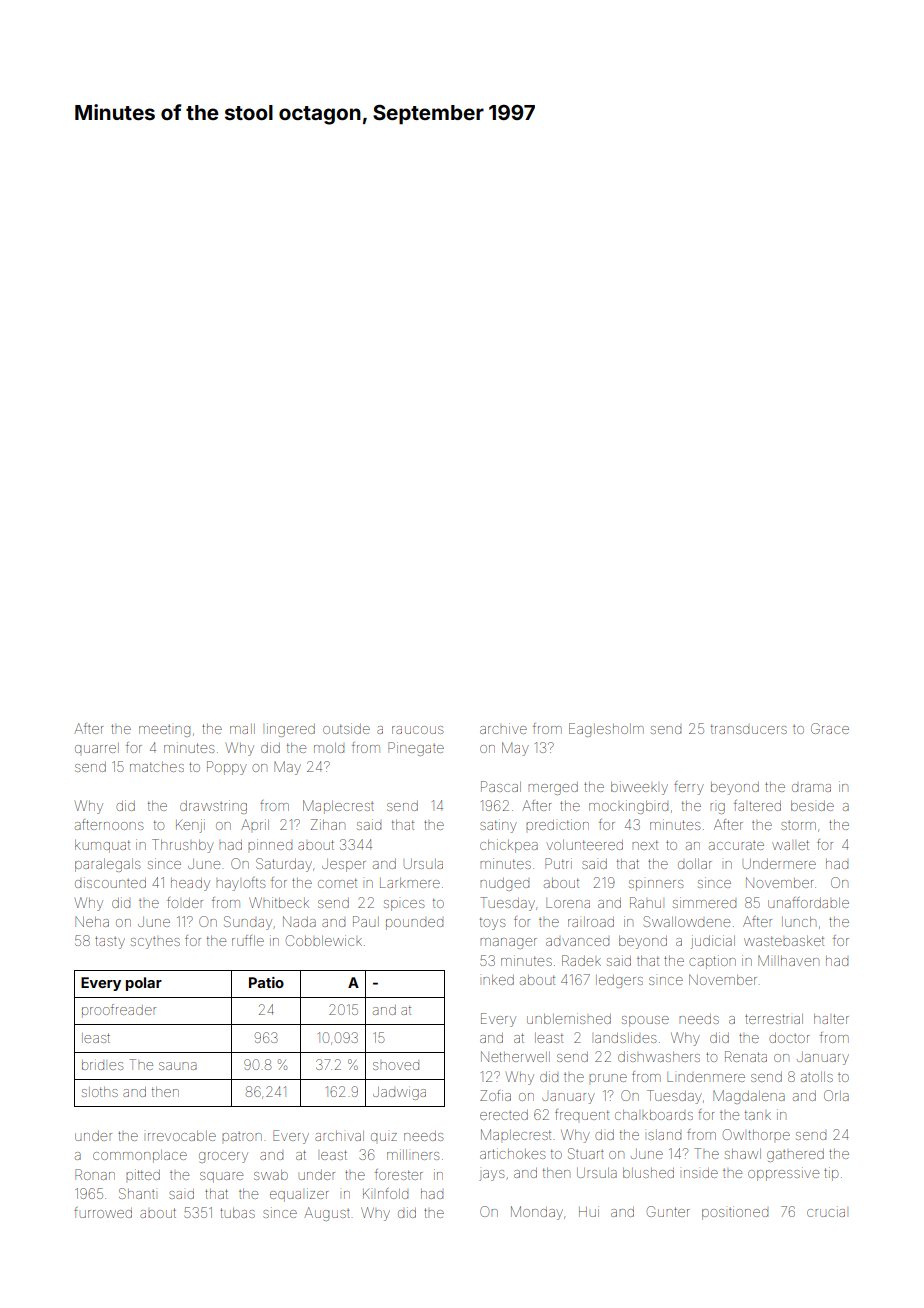 The image size is (924, 1308). I want to click on erected, so click(504, 1115).
